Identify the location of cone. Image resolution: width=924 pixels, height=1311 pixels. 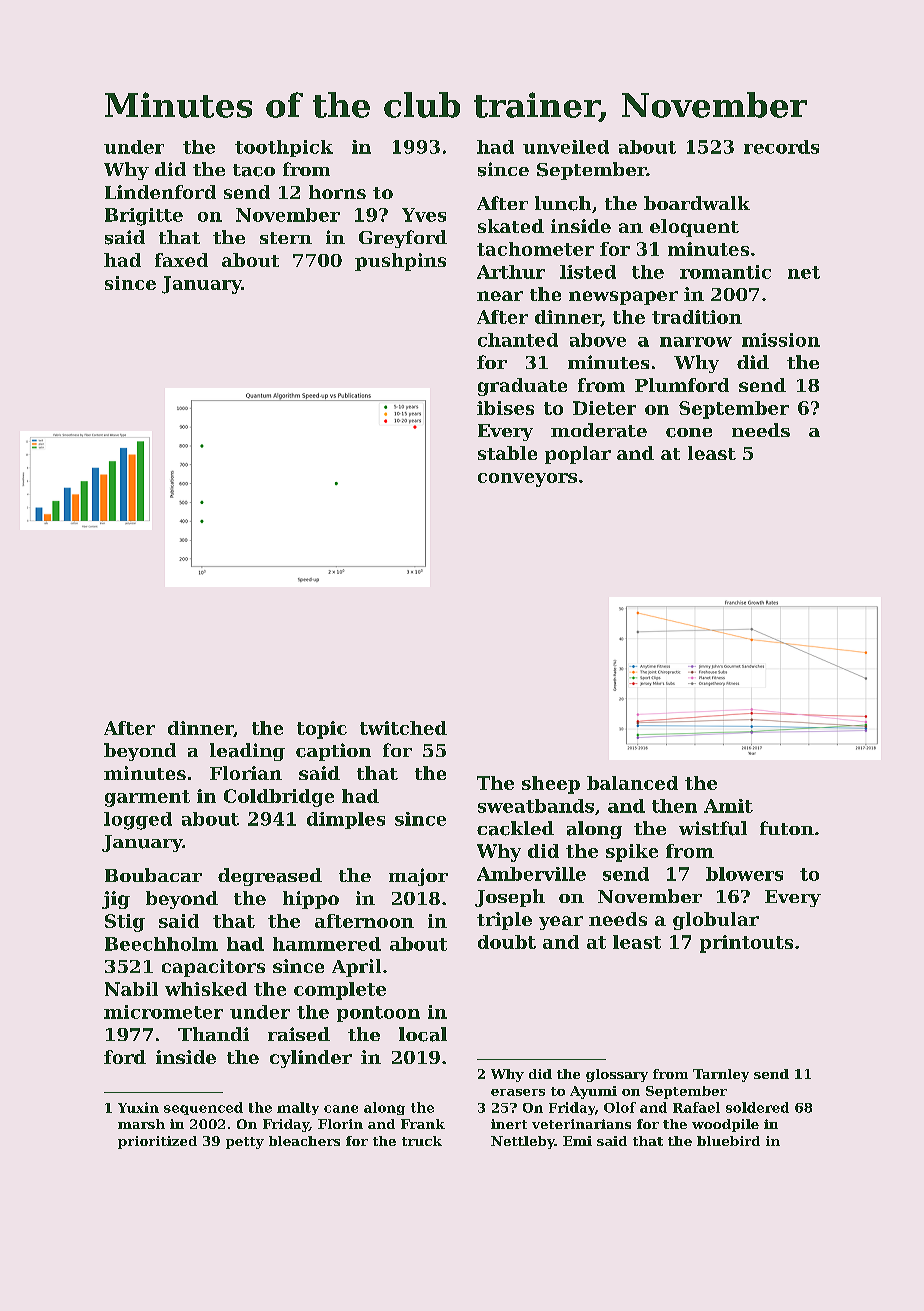
(689, 433).
